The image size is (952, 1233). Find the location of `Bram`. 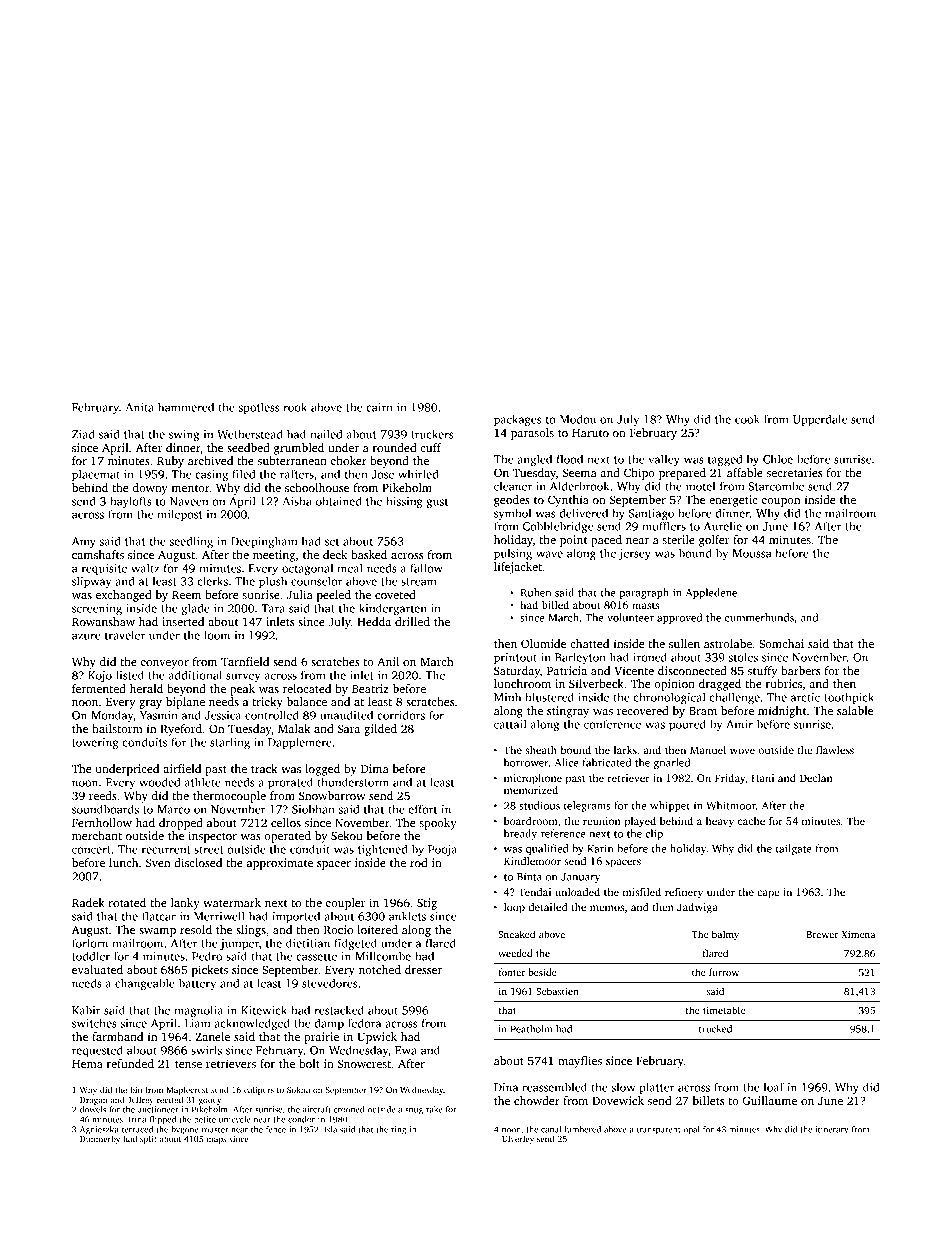

Bram is located at coordinates (703, 711).
